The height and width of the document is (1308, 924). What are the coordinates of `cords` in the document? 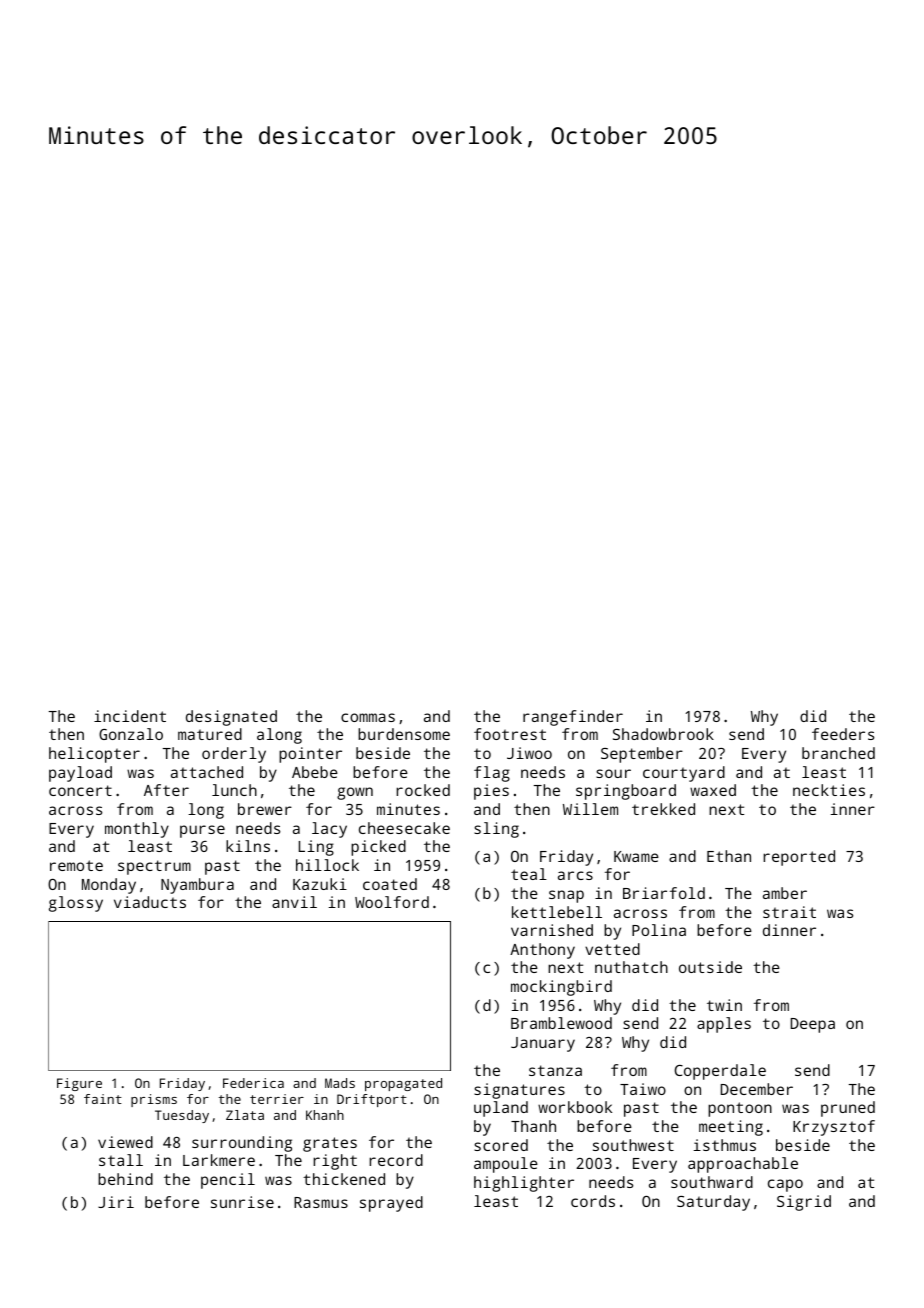 It's located at (593, 1201).
